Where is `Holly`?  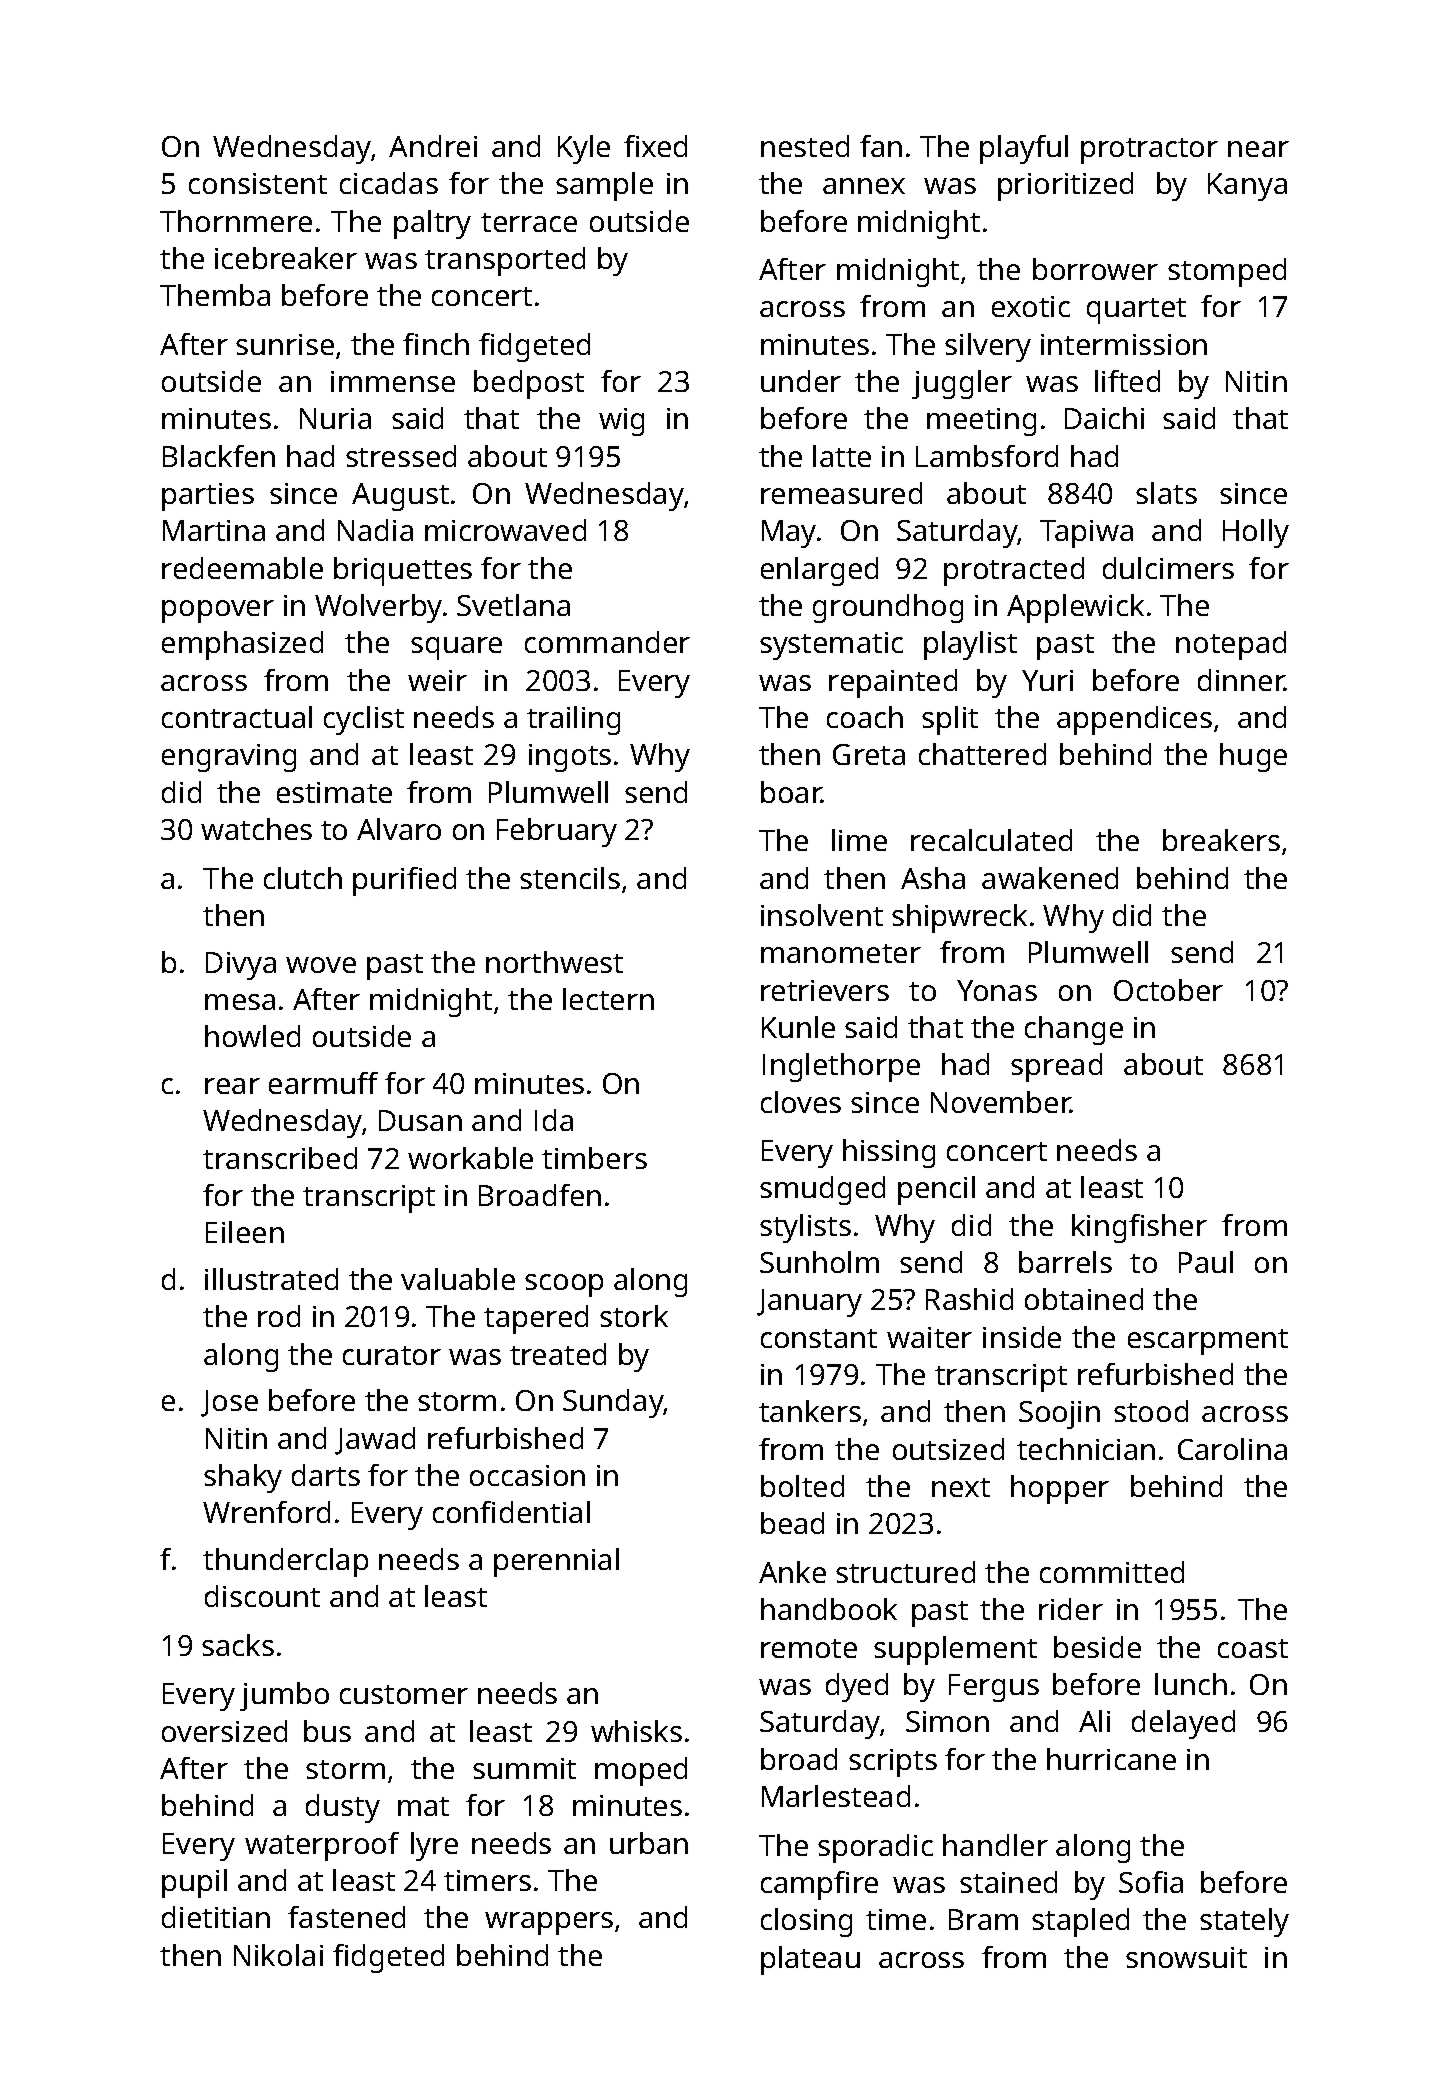
Holly is located at coordinates (1256, 533).
